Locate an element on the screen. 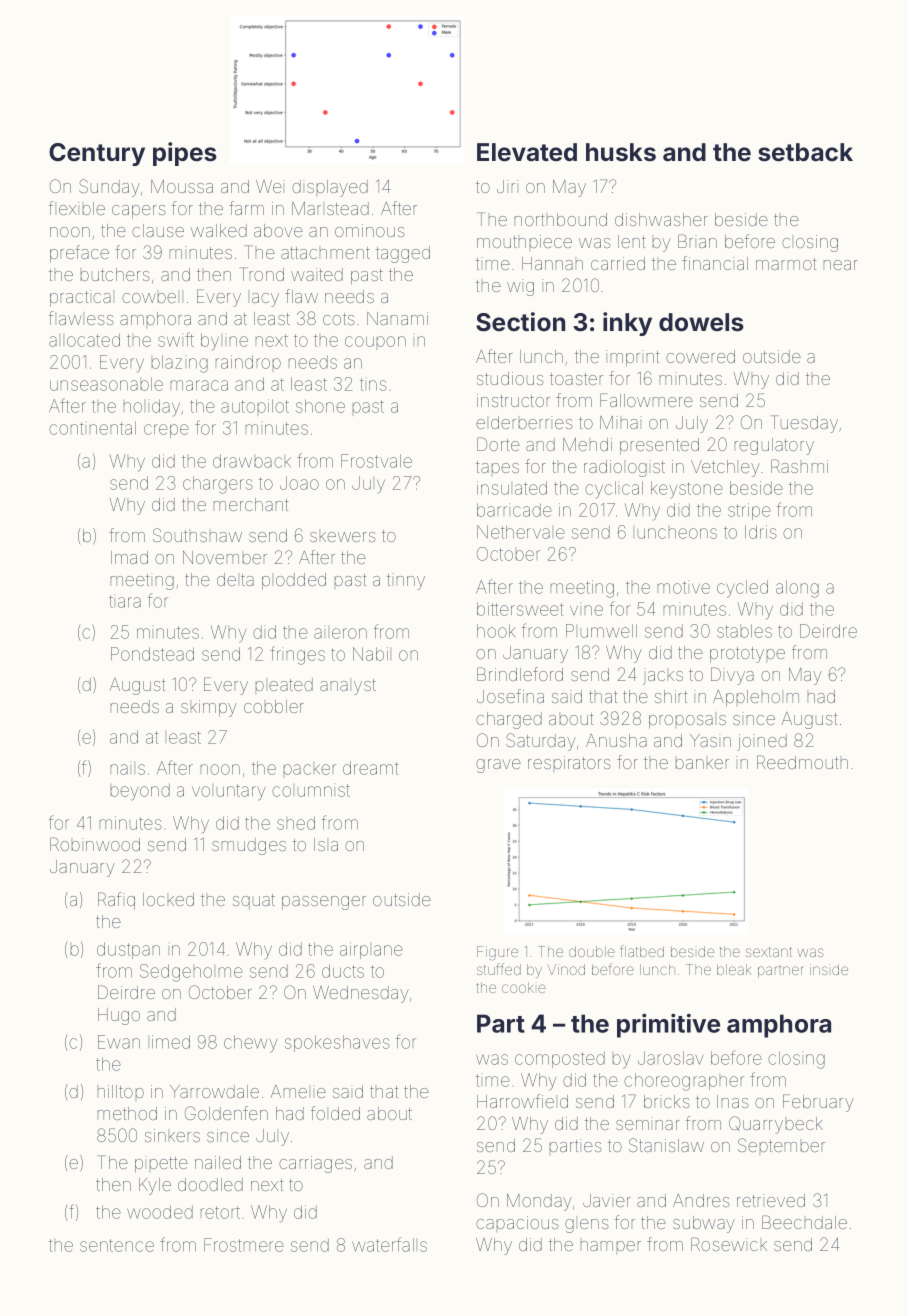  Reedmouth is located at coordinates (802, 762).
